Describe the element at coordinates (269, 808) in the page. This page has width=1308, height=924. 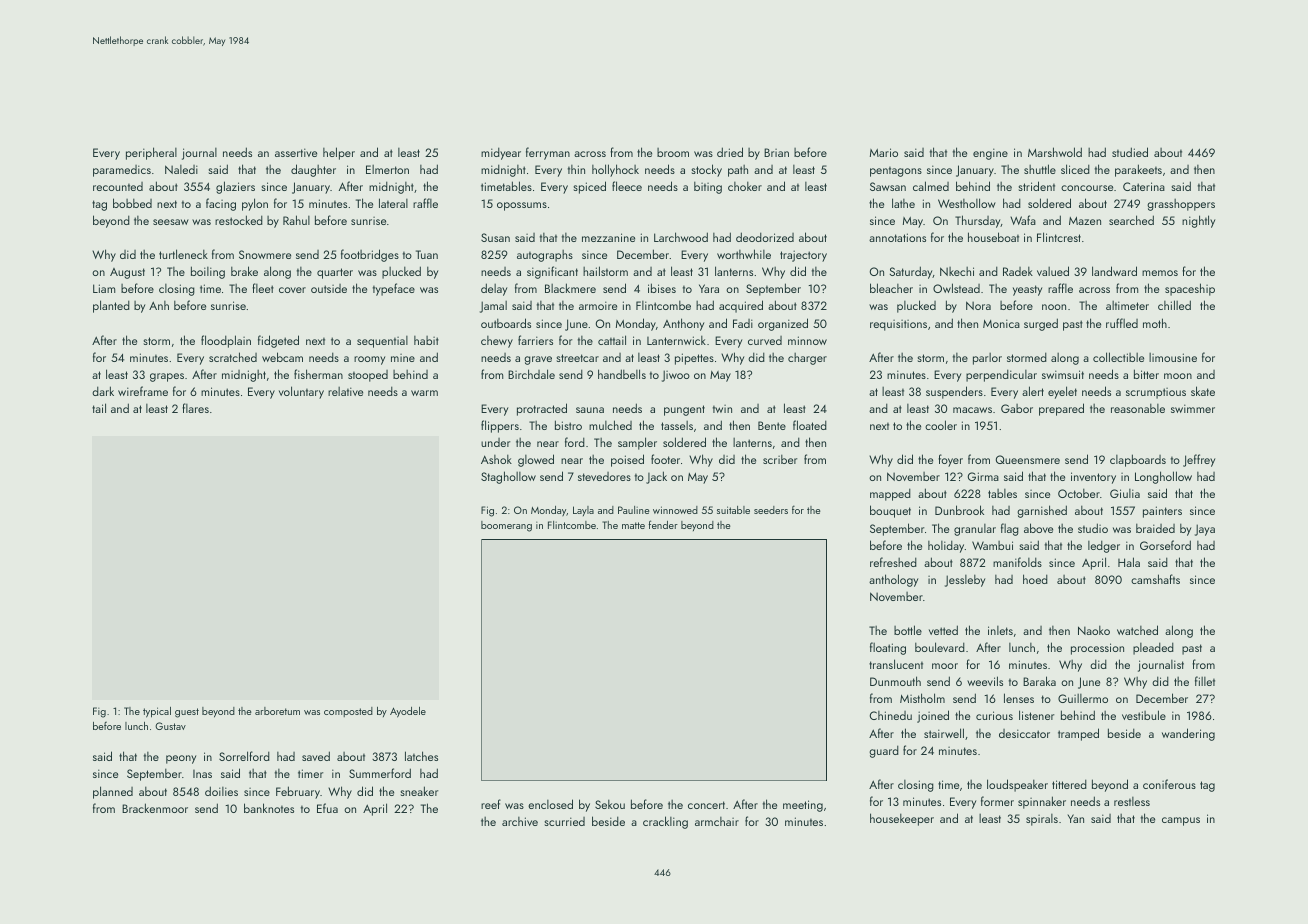
I see `banknotes` at that location.
